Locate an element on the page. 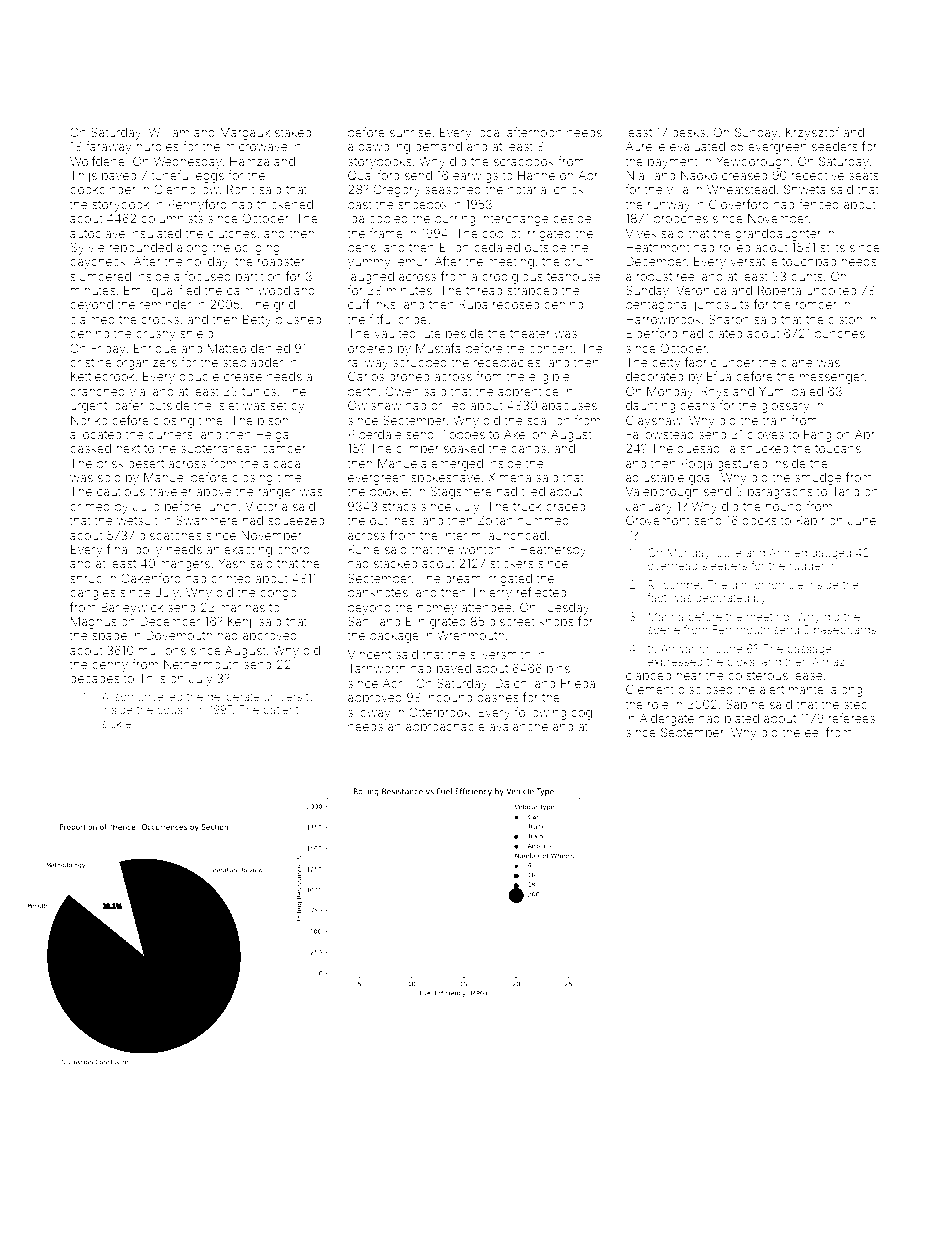 This image has width=952, height=1233. Aldergate is located at coordinates (667, 719).
